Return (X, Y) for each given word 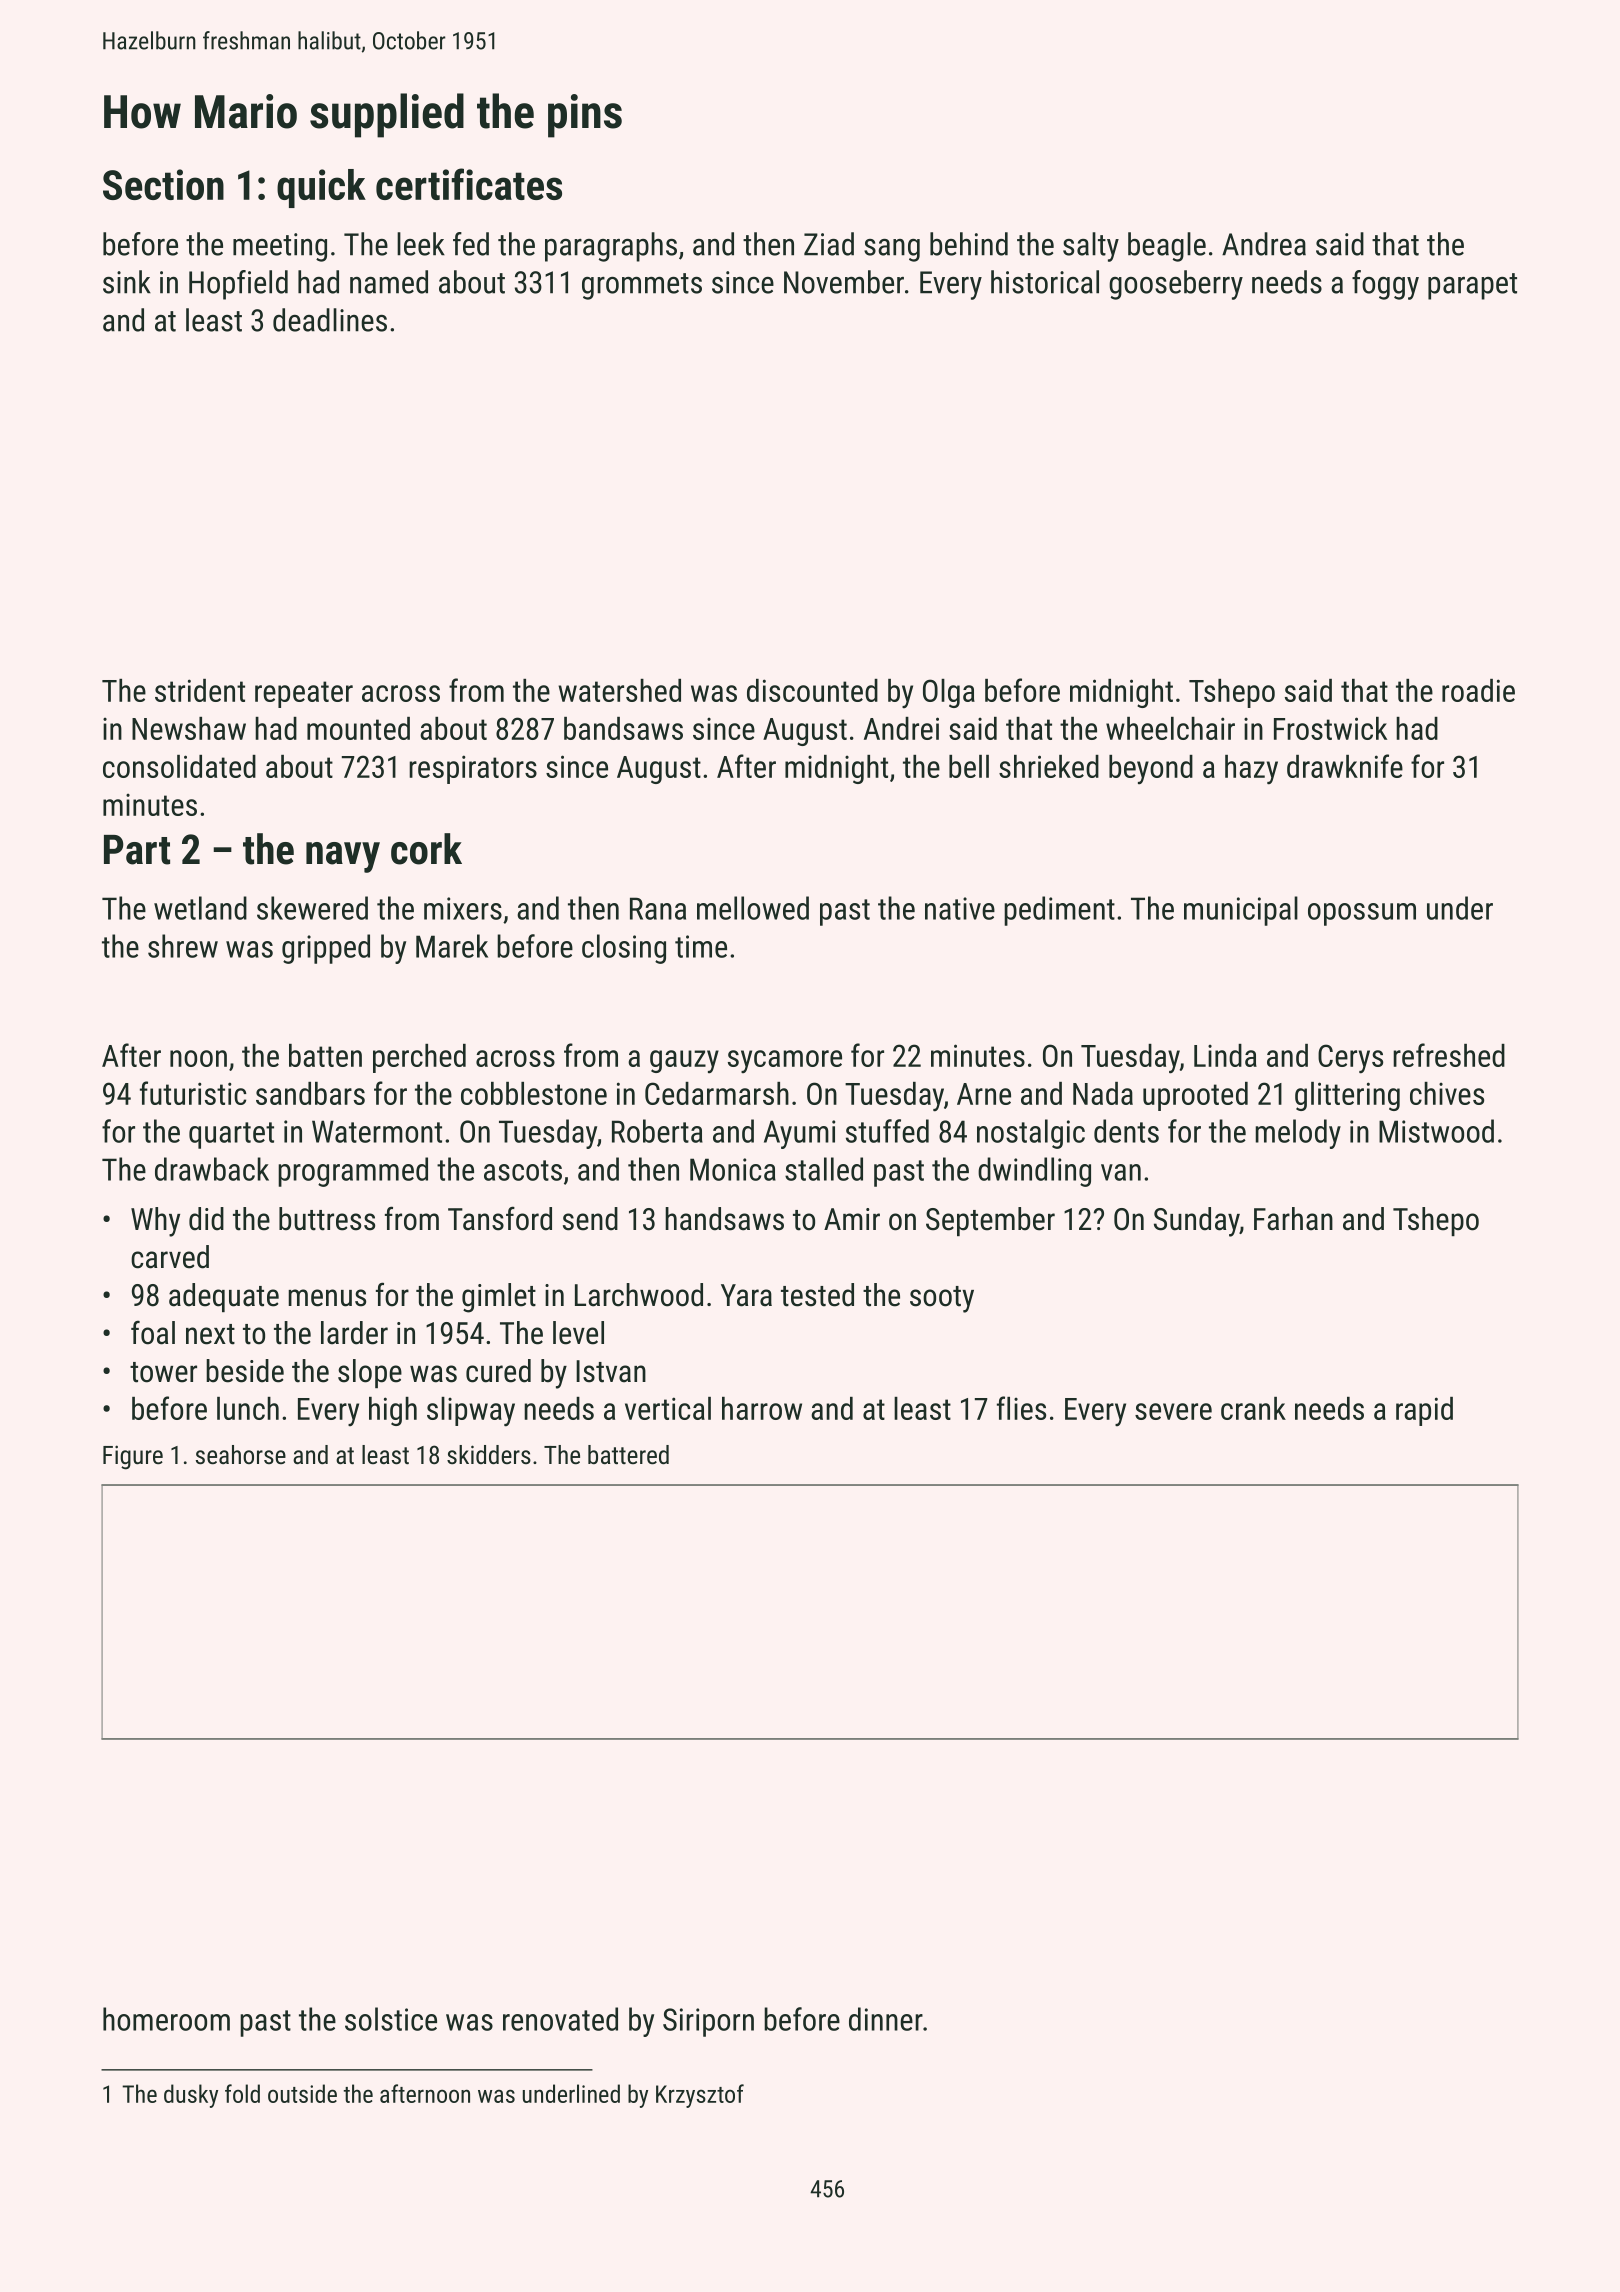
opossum (1362, 914)
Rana (658, 908)
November (844, 282)
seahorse (241, 1454)
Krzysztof (700, 2096)
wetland (200, 908)
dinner (886, 2019)
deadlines (330, 320)
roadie (1478, 690)
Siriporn (708, 2022)
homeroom (166, 2019)
